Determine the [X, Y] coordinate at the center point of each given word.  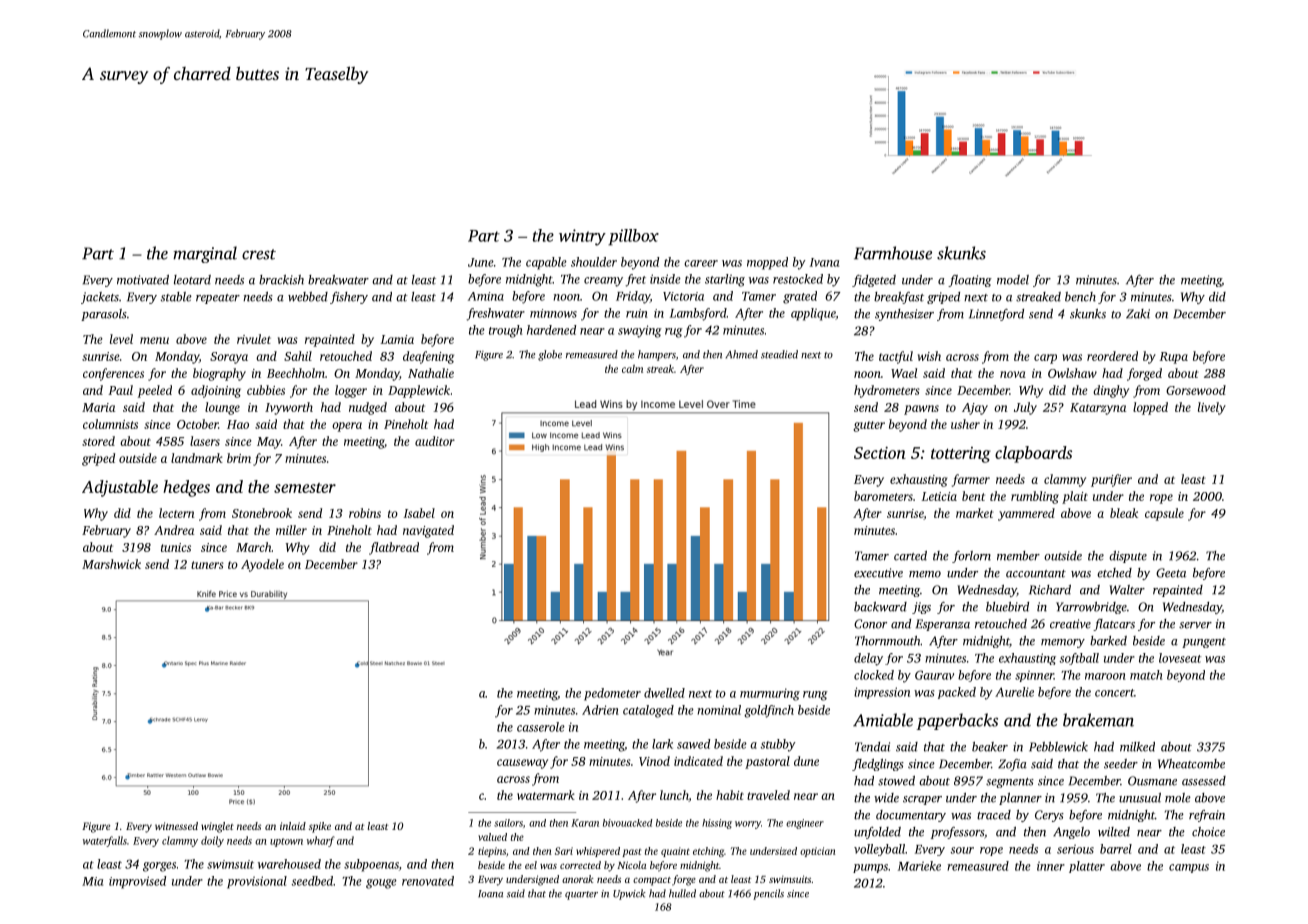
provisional [257, 882]
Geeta [1171, 573]
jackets [100, 298]
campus [1189, 868]
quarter [581, 895]
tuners [207, 565]
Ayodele [262, 565]
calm [632, 369]
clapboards [1033, 454]
